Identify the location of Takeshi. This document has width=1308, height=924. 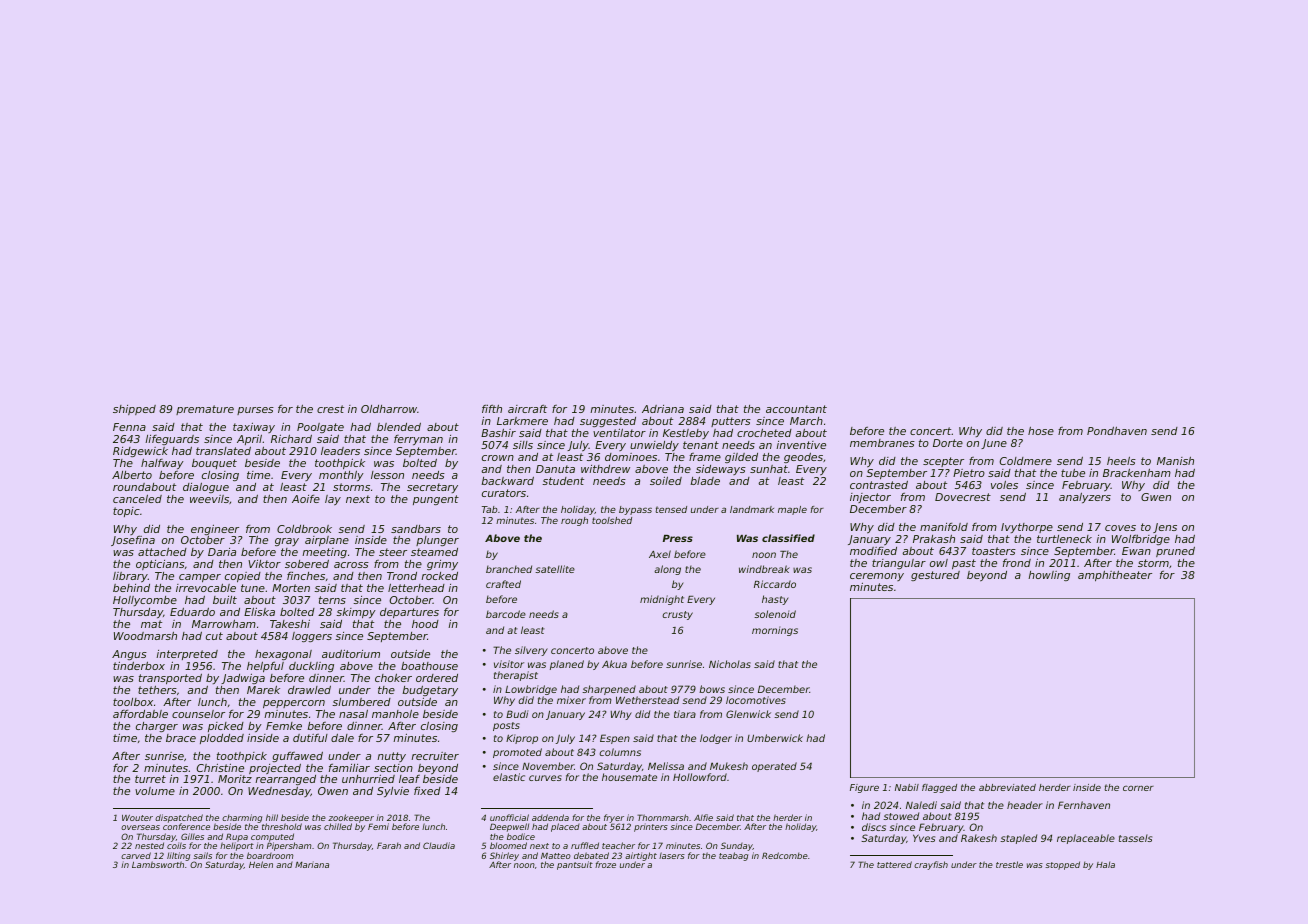
(290, 624).
